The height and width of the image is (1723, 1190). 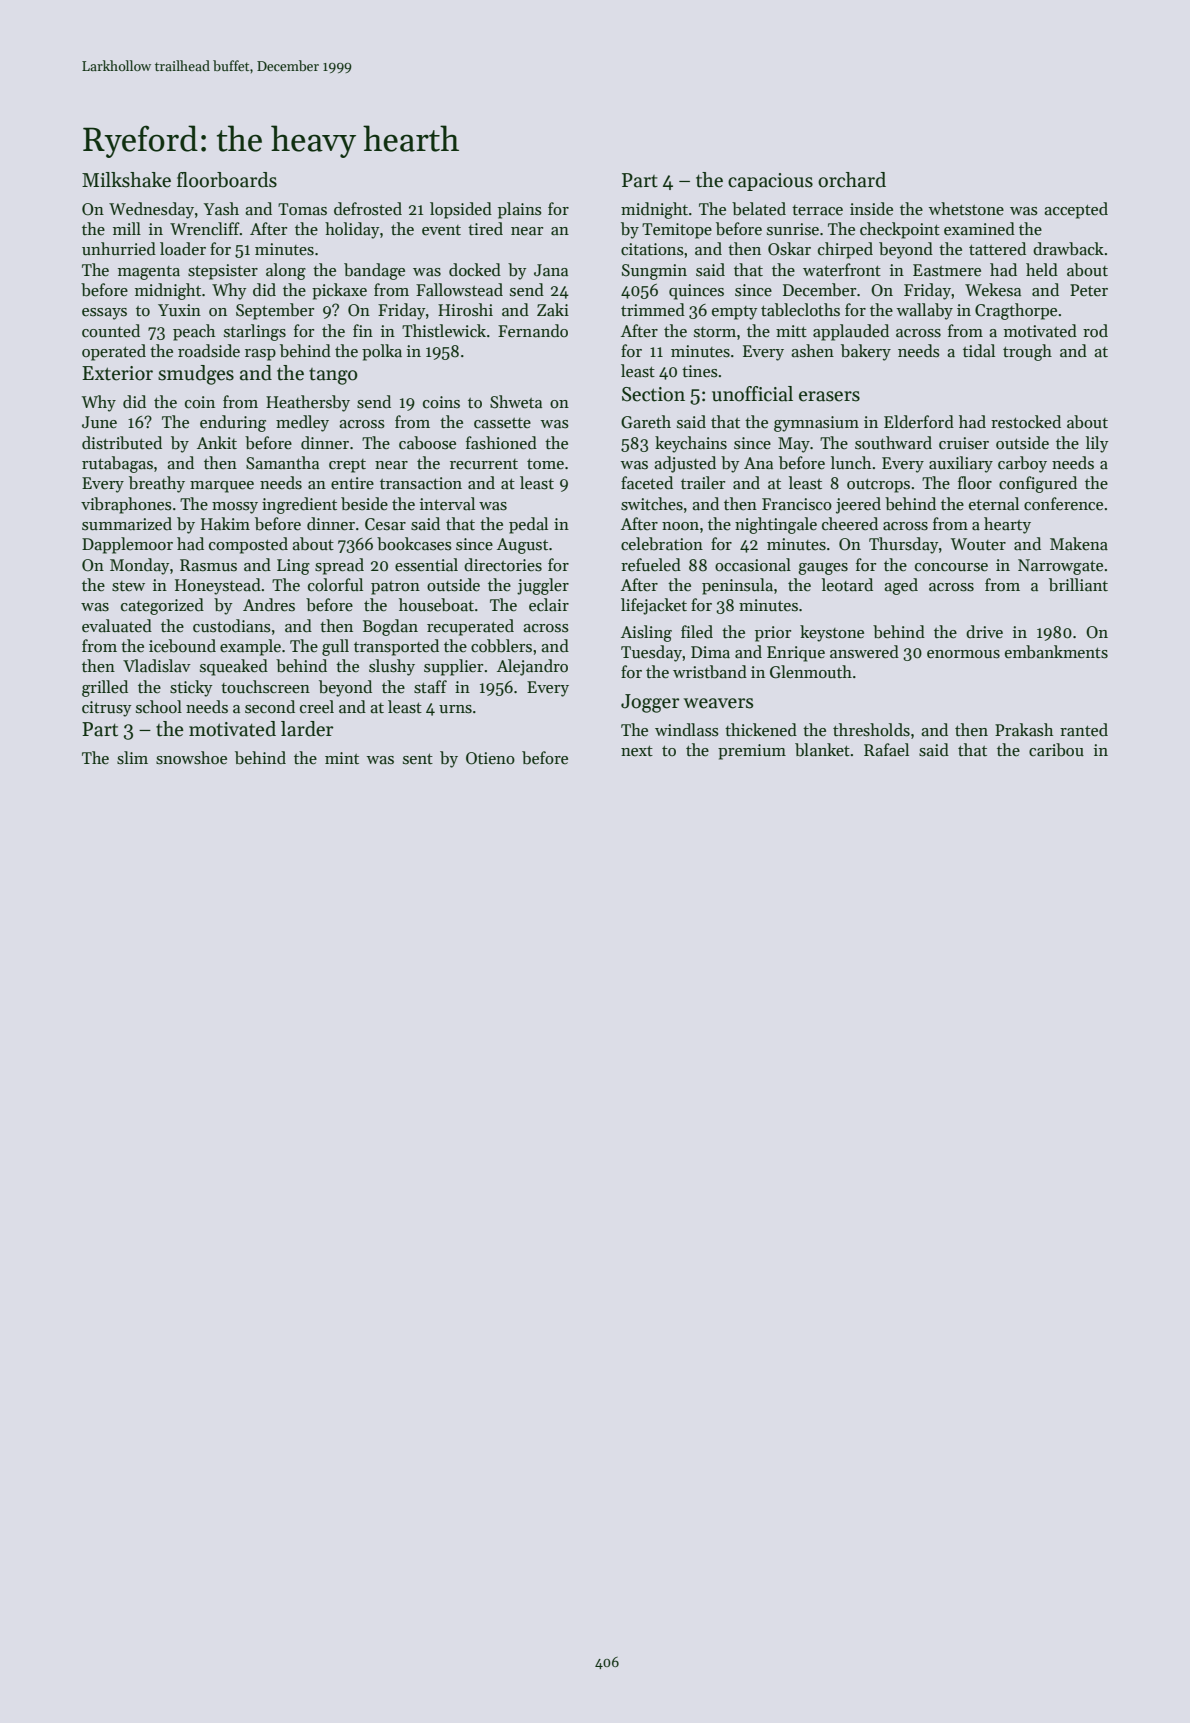 I want to click on Honeystead, so click(x=218, y=586).
